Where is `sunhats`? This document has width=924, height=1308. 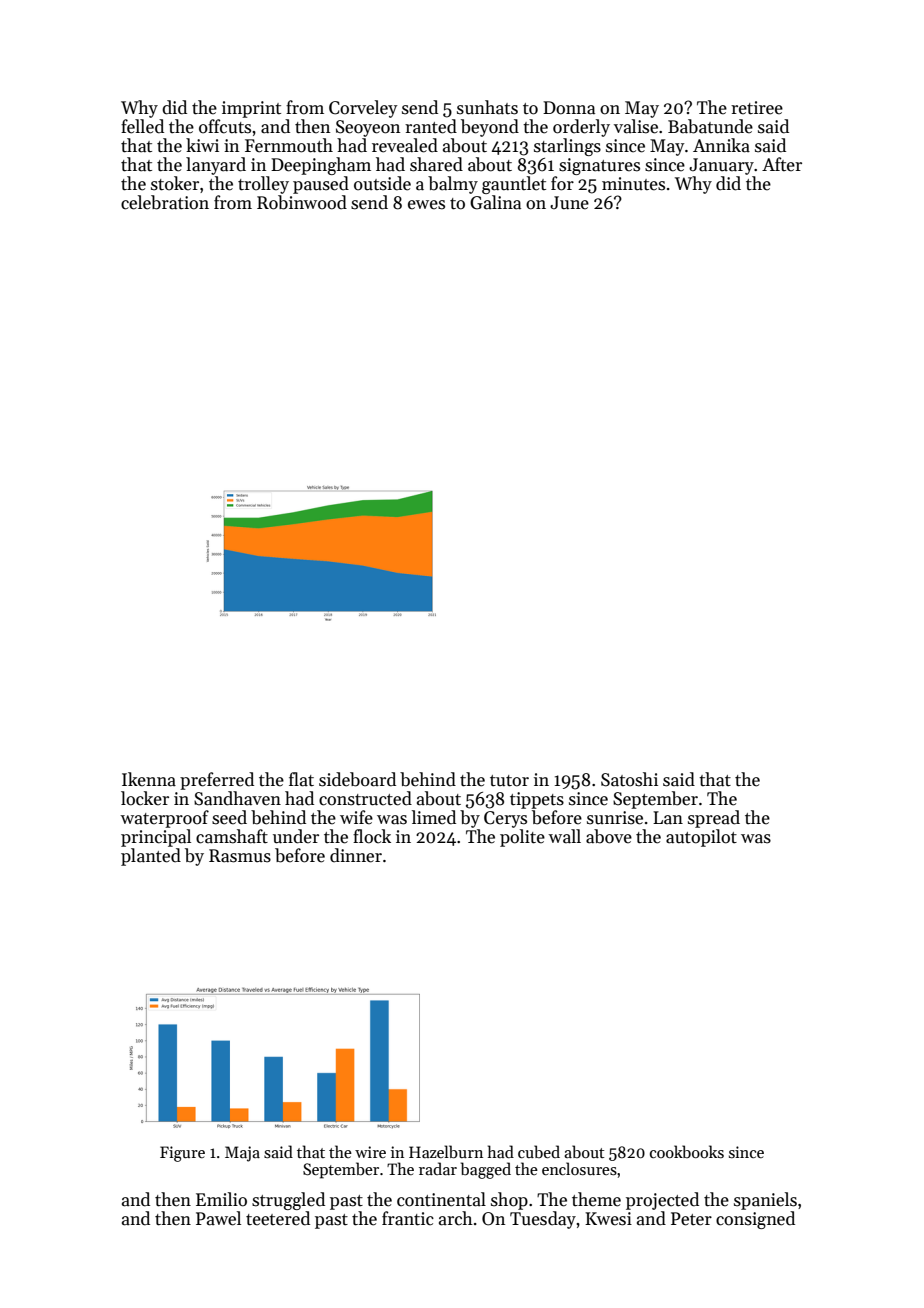 sunhats is located at coordinates (487, 107).
